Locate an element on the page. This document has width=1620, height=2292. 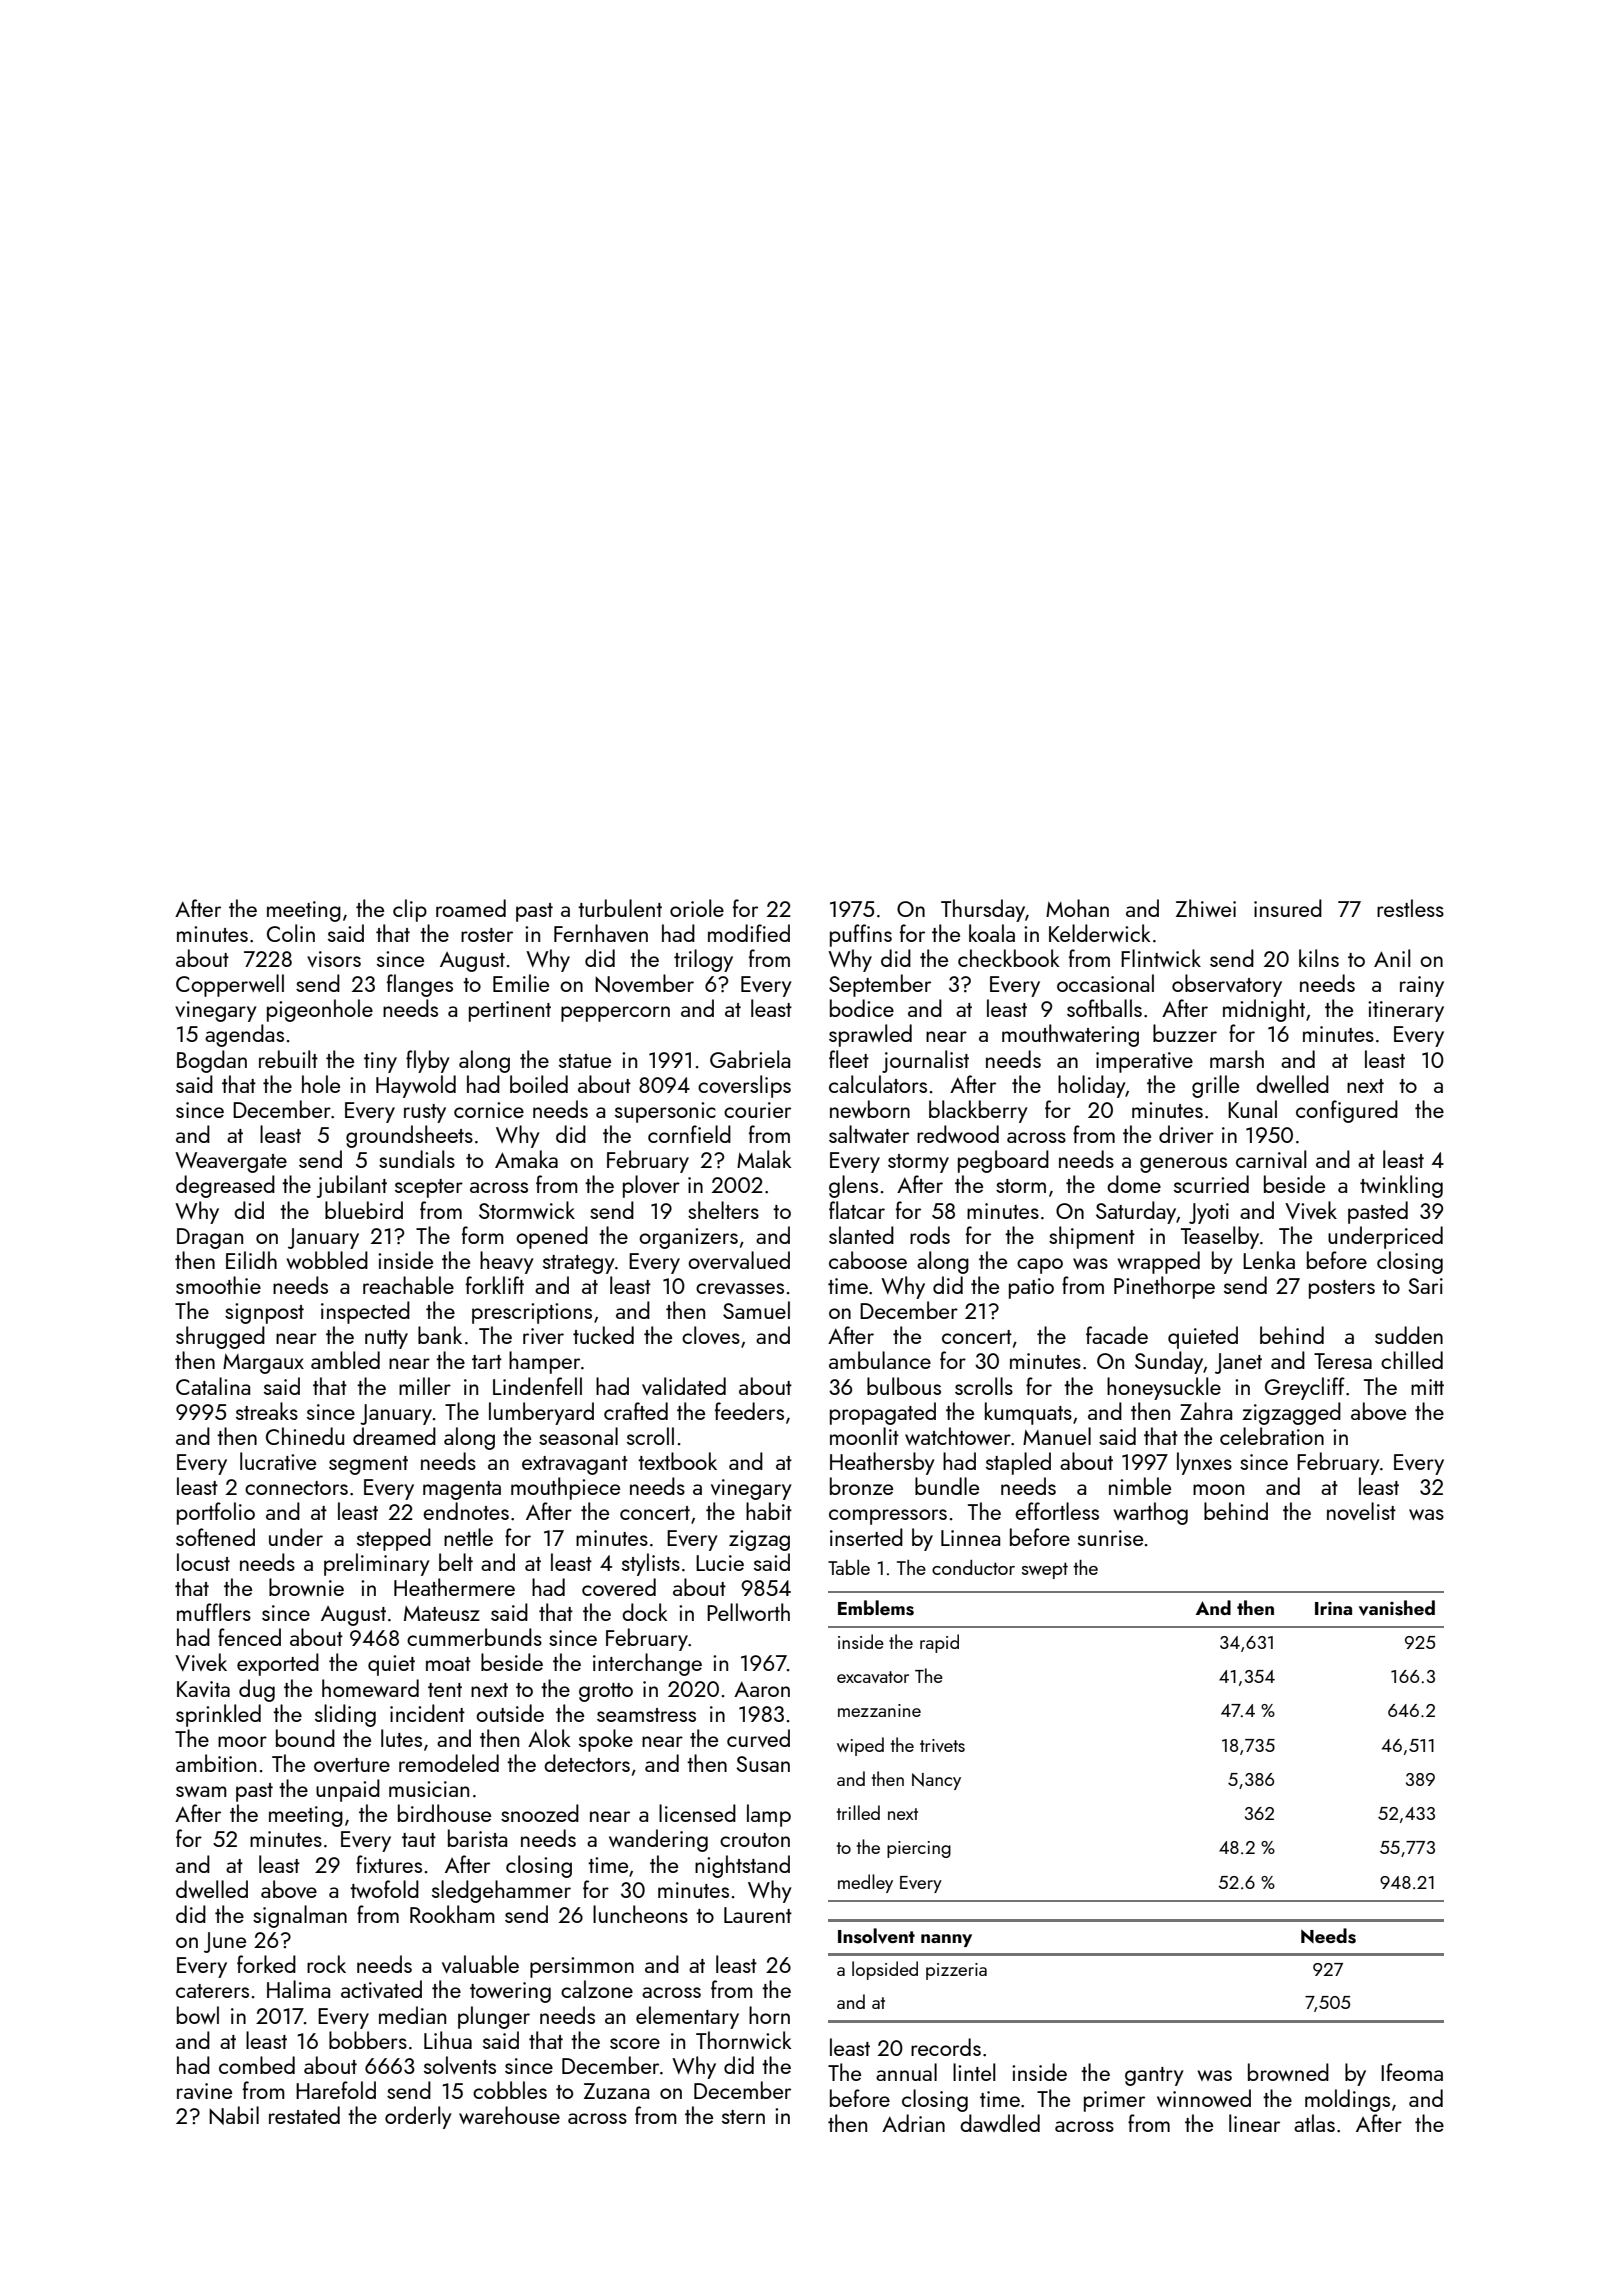
dreamed is located at coordinates (394, 1436).
